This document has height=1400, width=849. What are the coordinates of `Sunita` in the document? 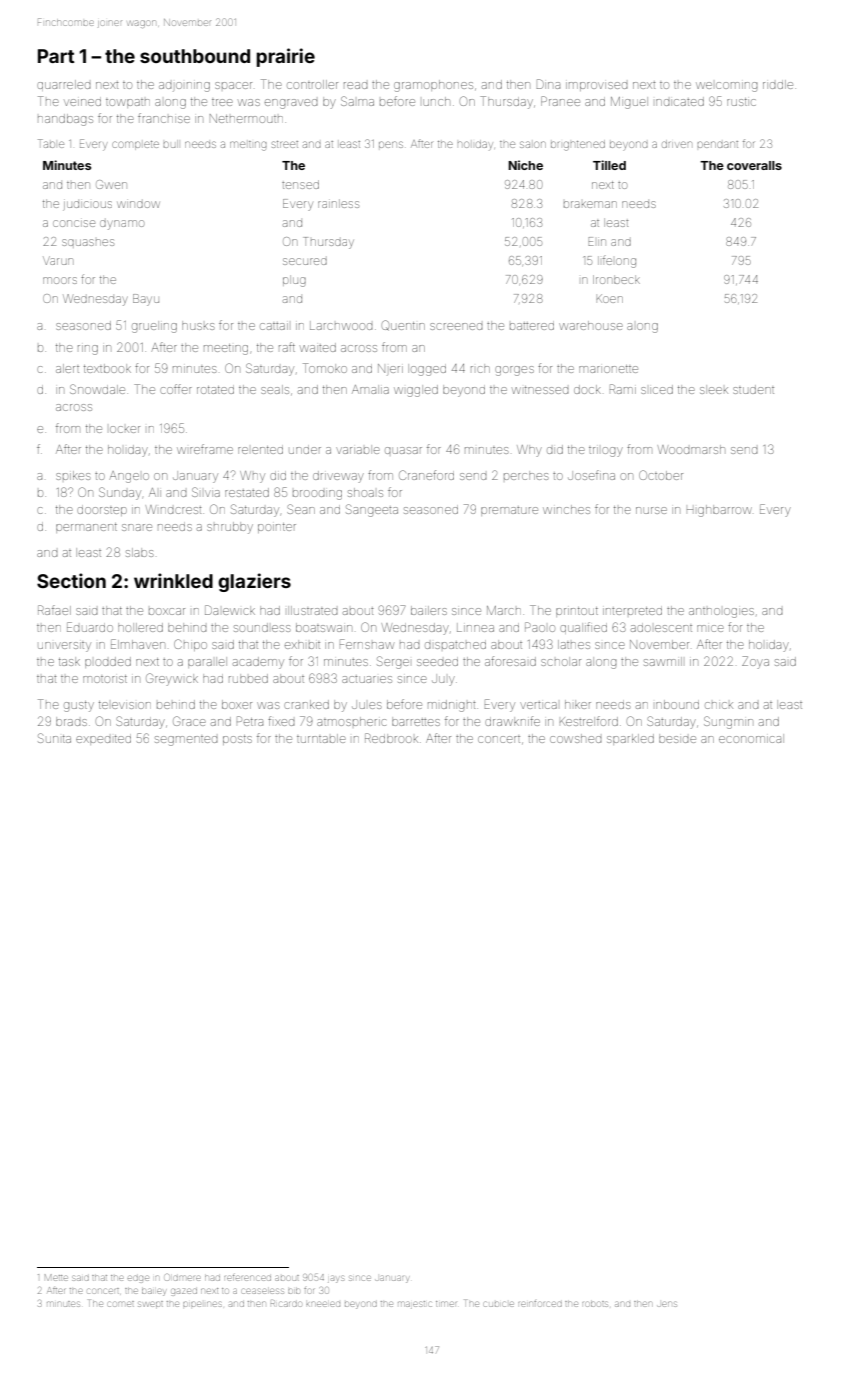 It's located at (54, 738).
